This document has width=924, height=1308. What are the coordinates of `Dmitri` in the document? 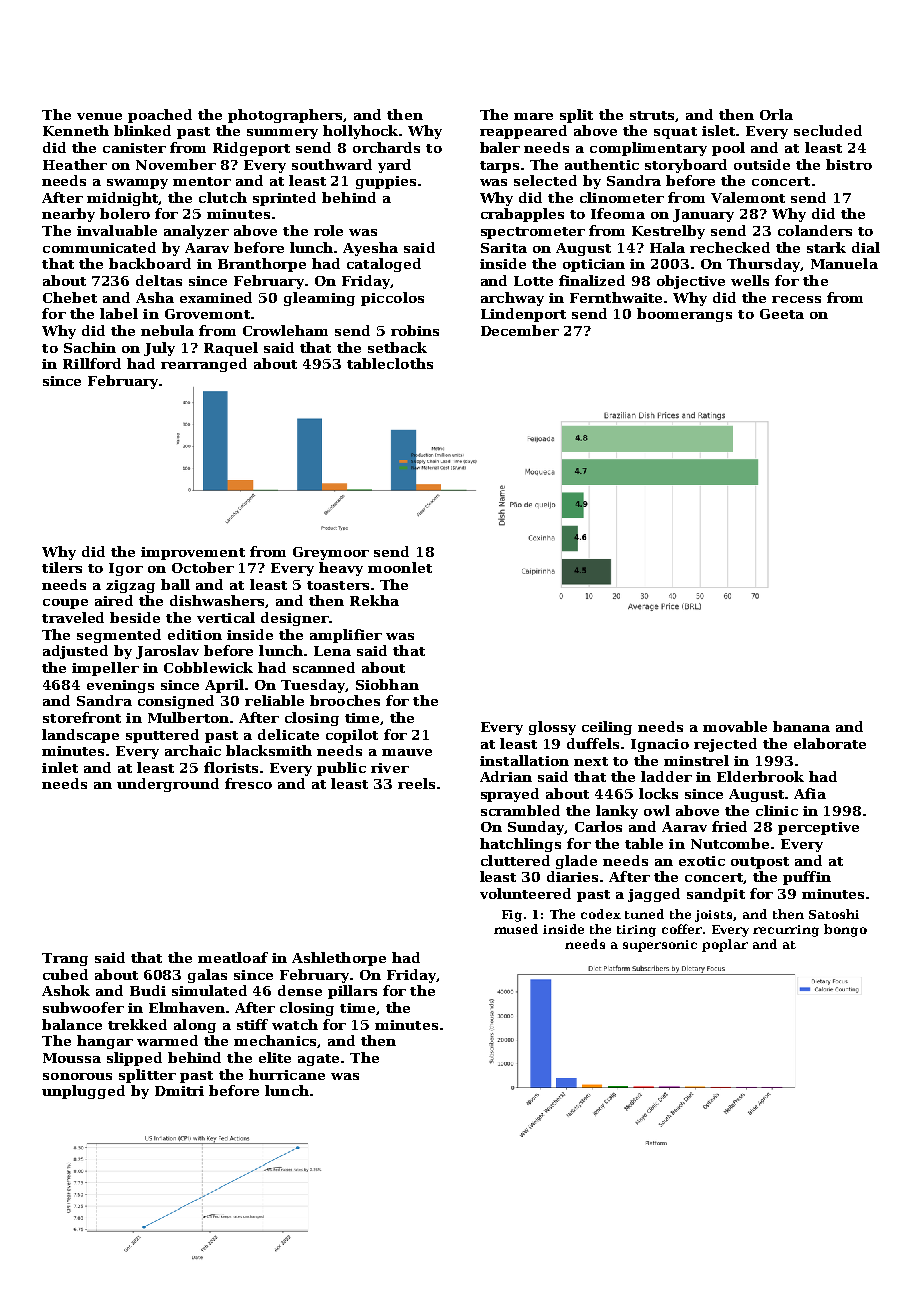 It's located at (179, 1091).
